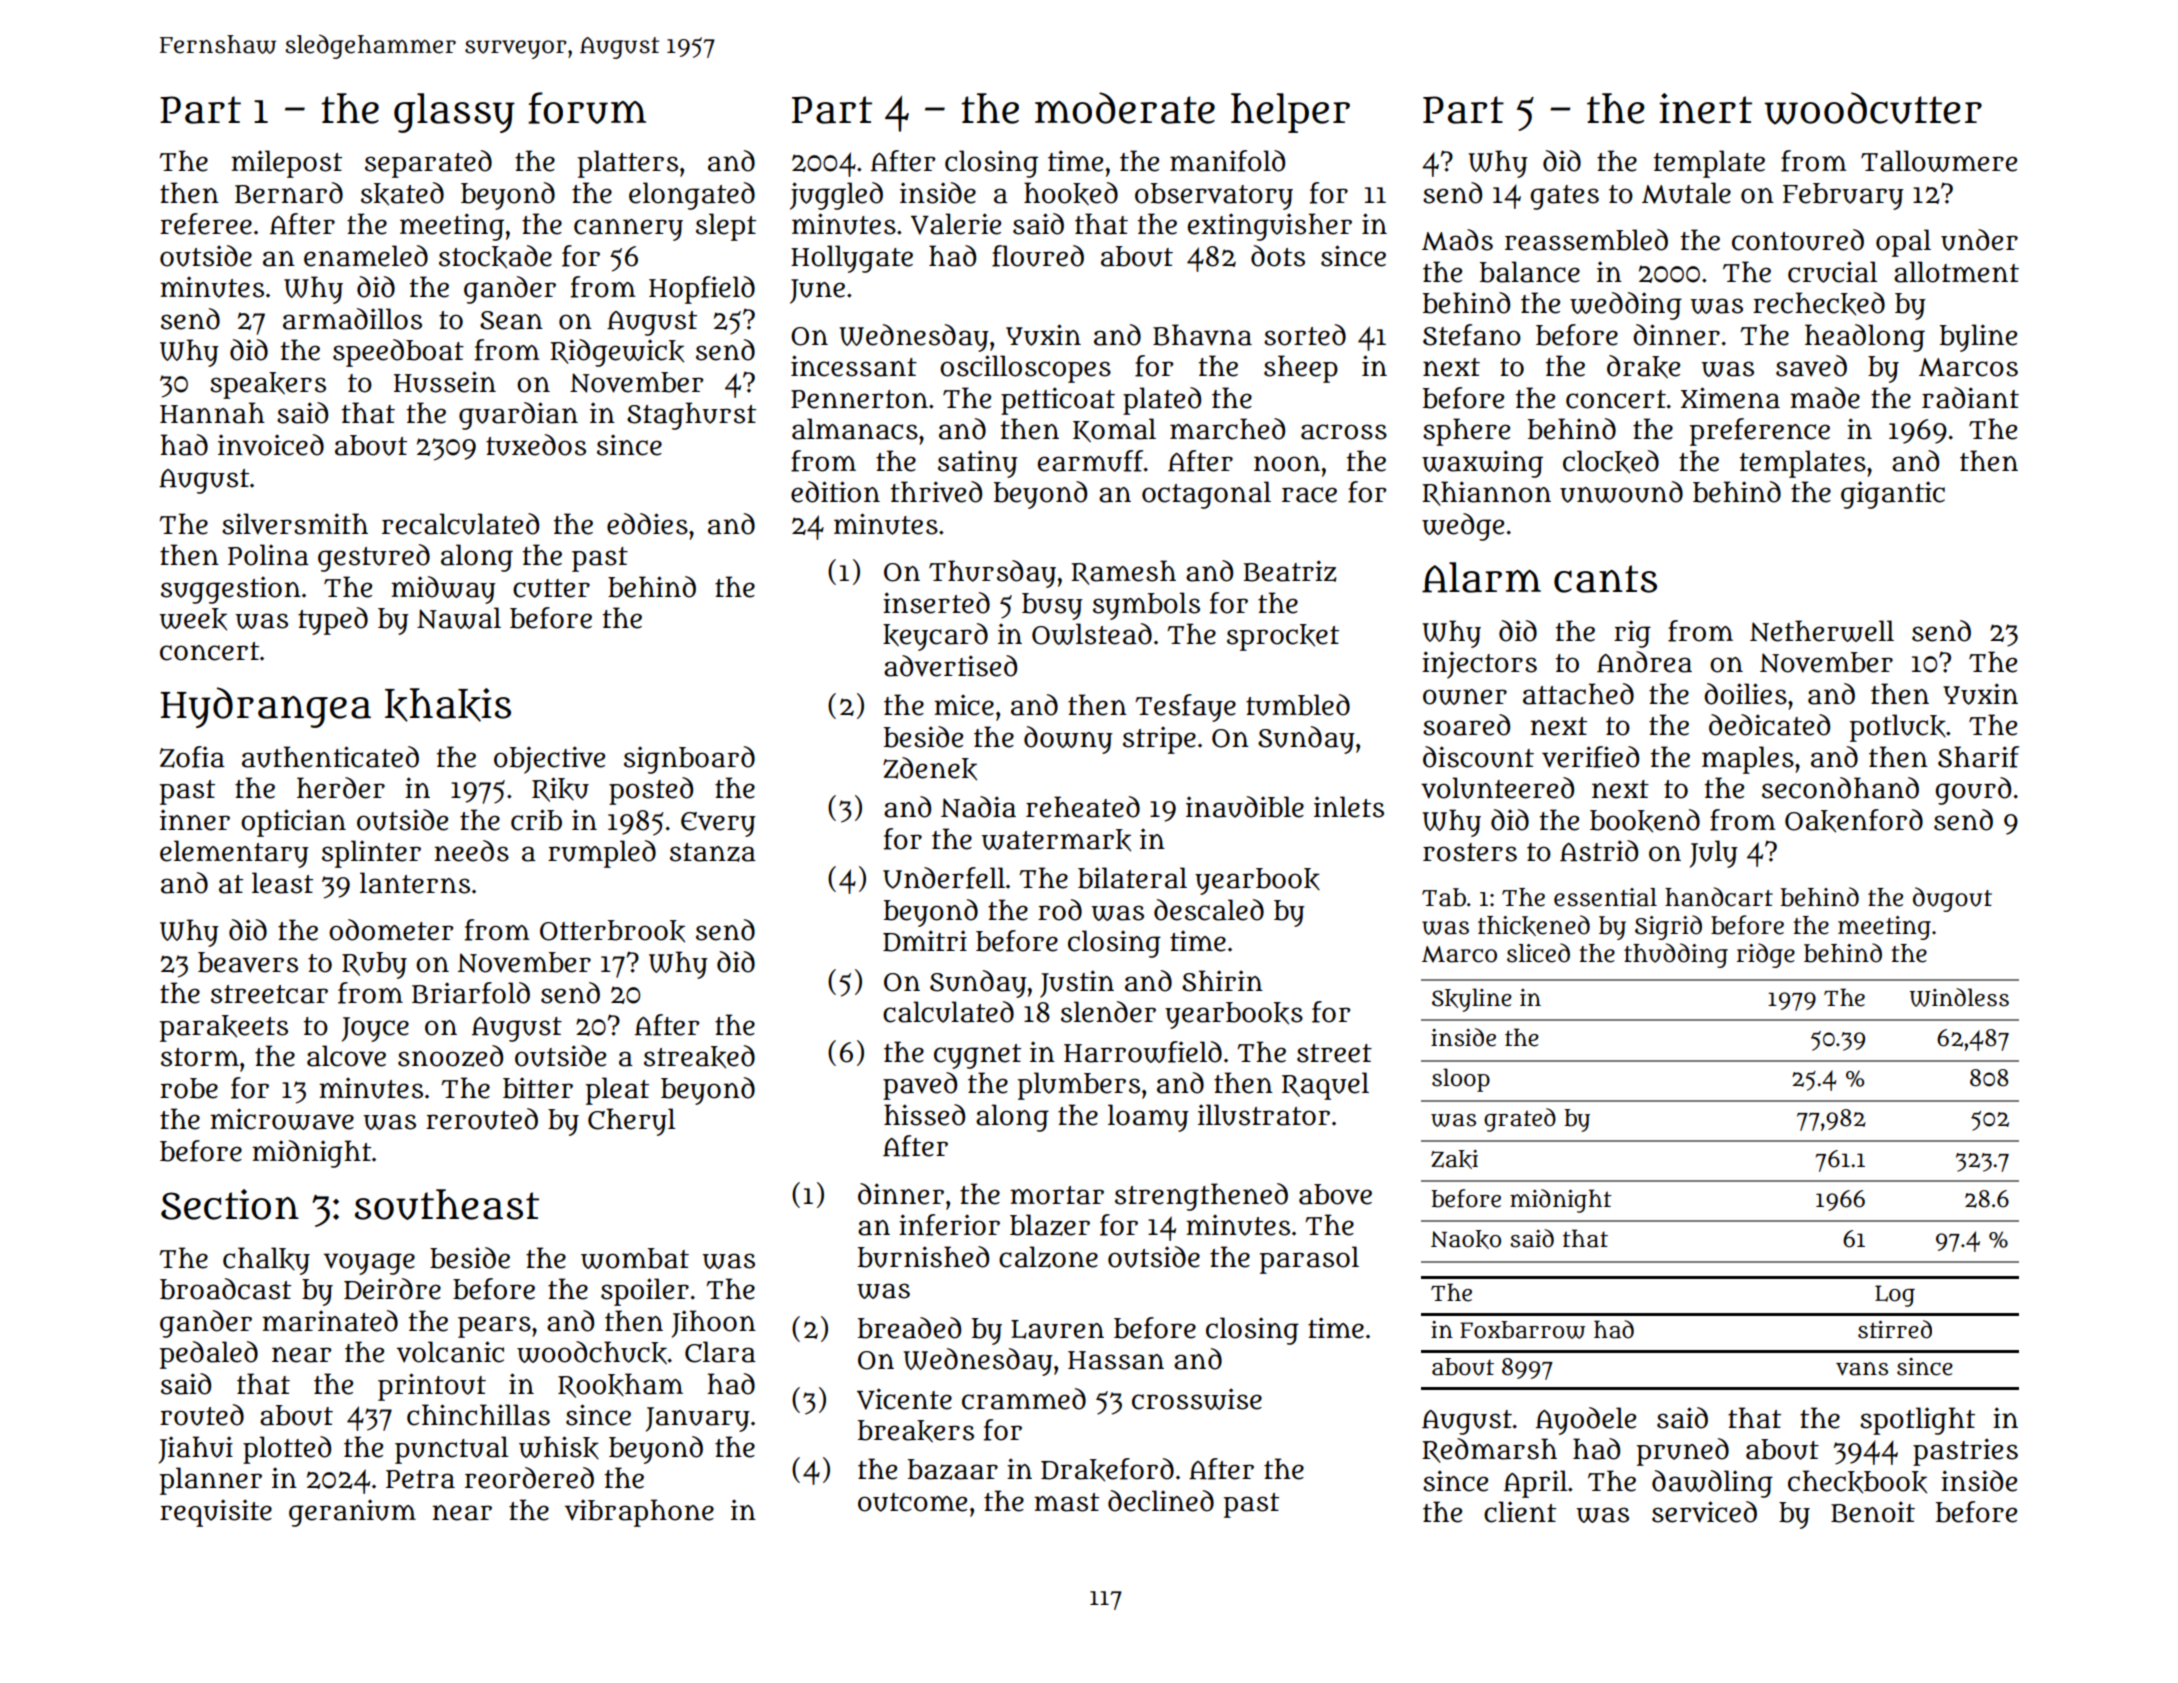  I want to click on geranium, so click(352, 1513).
